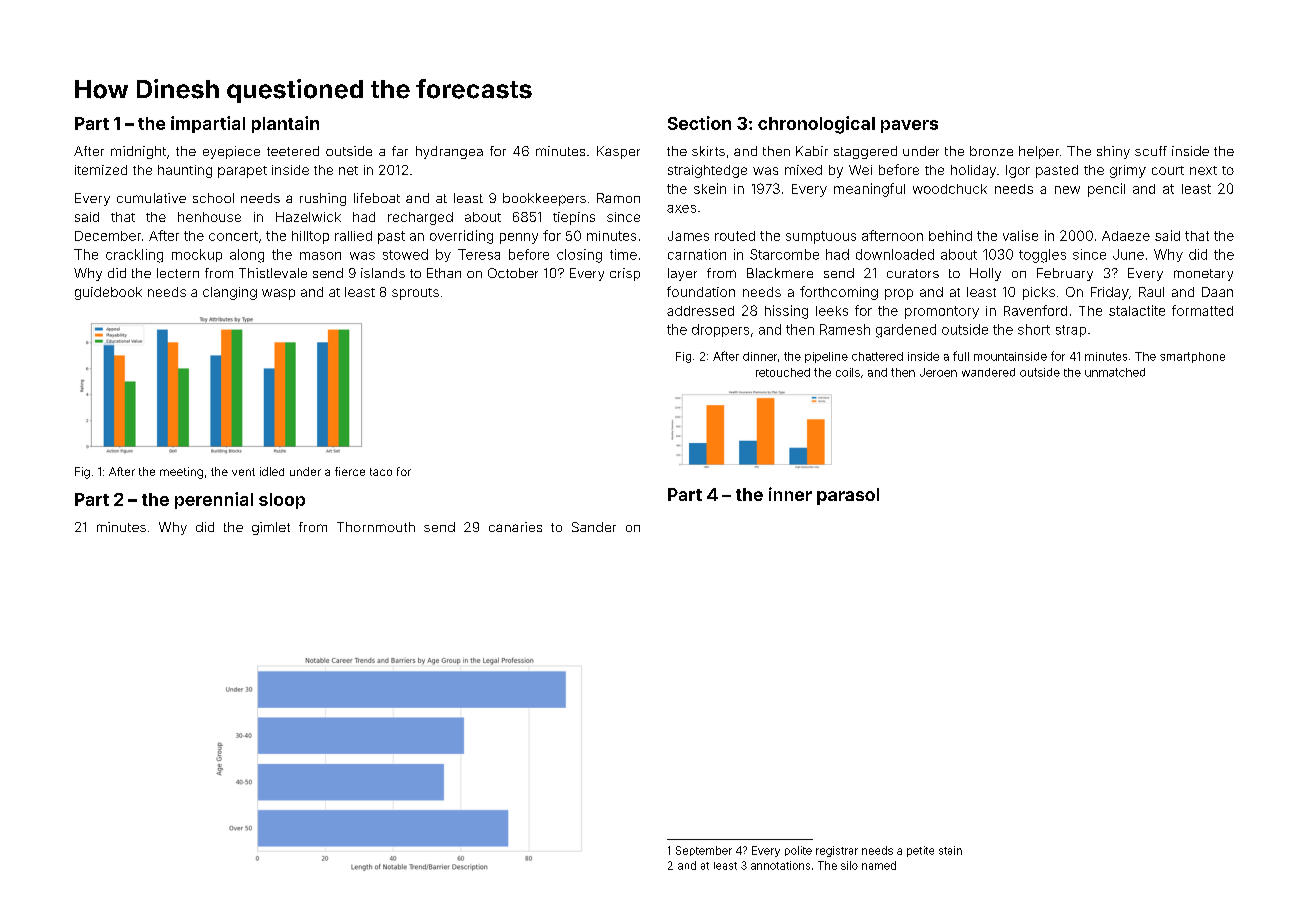 The height and width of the image is (924, 1308). I want to click on annotations, so click(780, 865).
